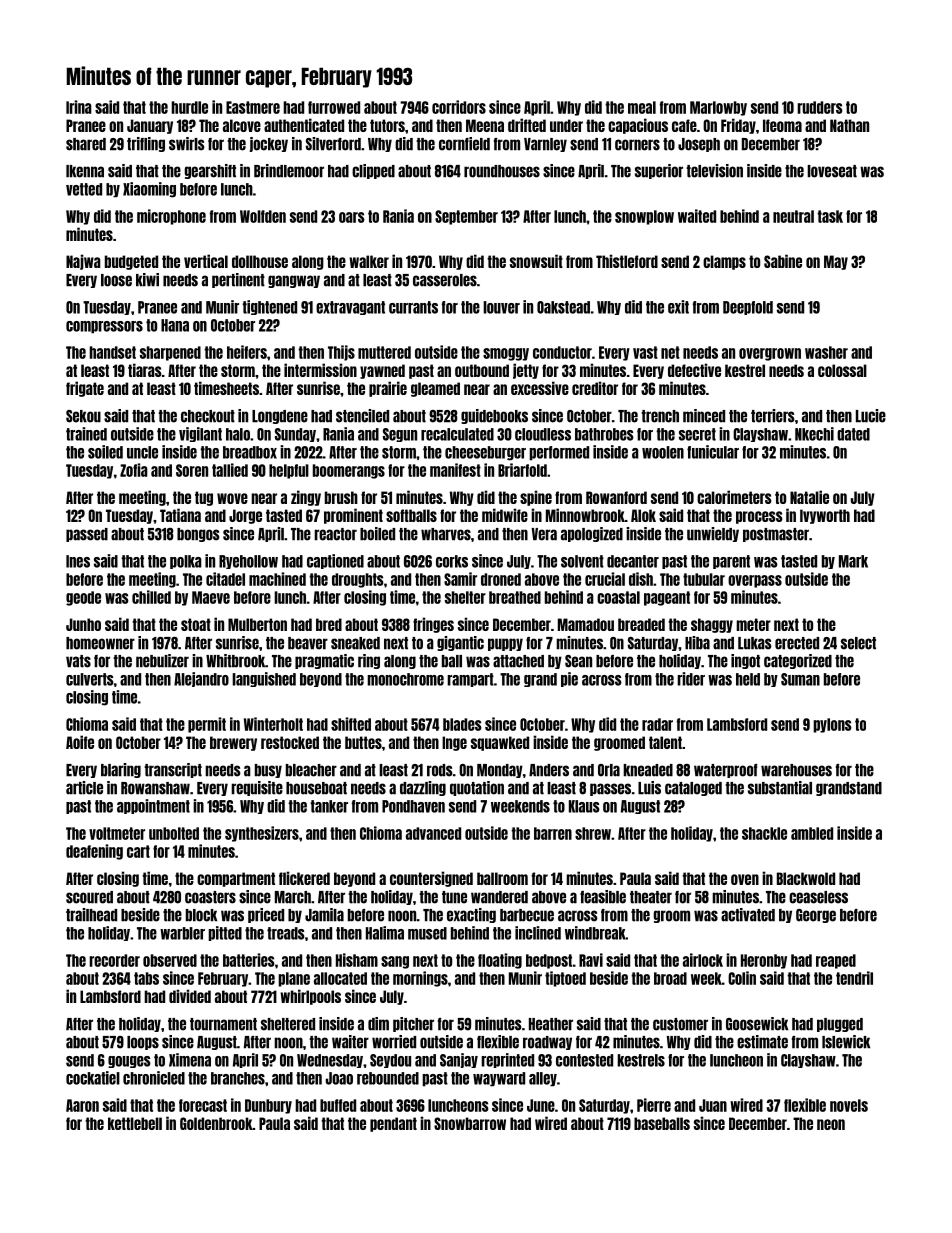  What do you see at coordinates (459, 107) in the page?
I see `corridors` at bounding box center [459, 107].
